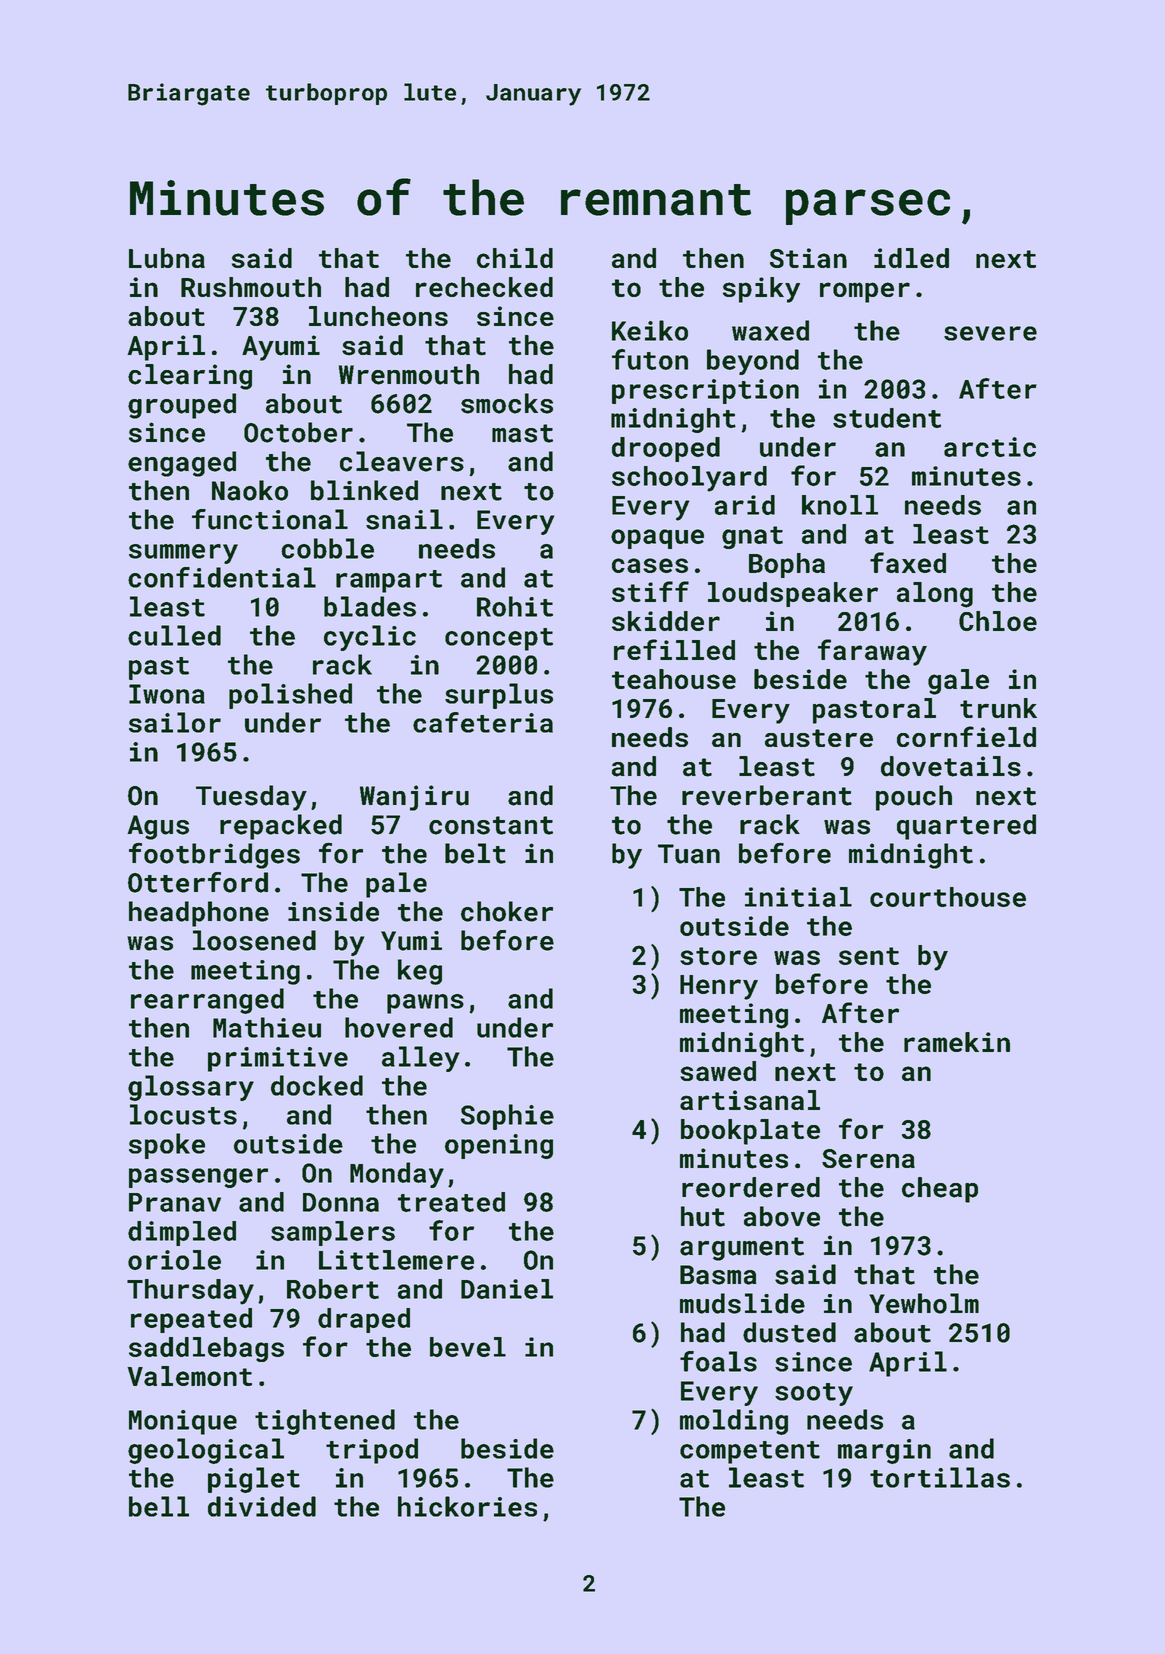  What do you see at coordinates (911, 258) in the image?
I see `idled` at bounding box center [911, 258].
